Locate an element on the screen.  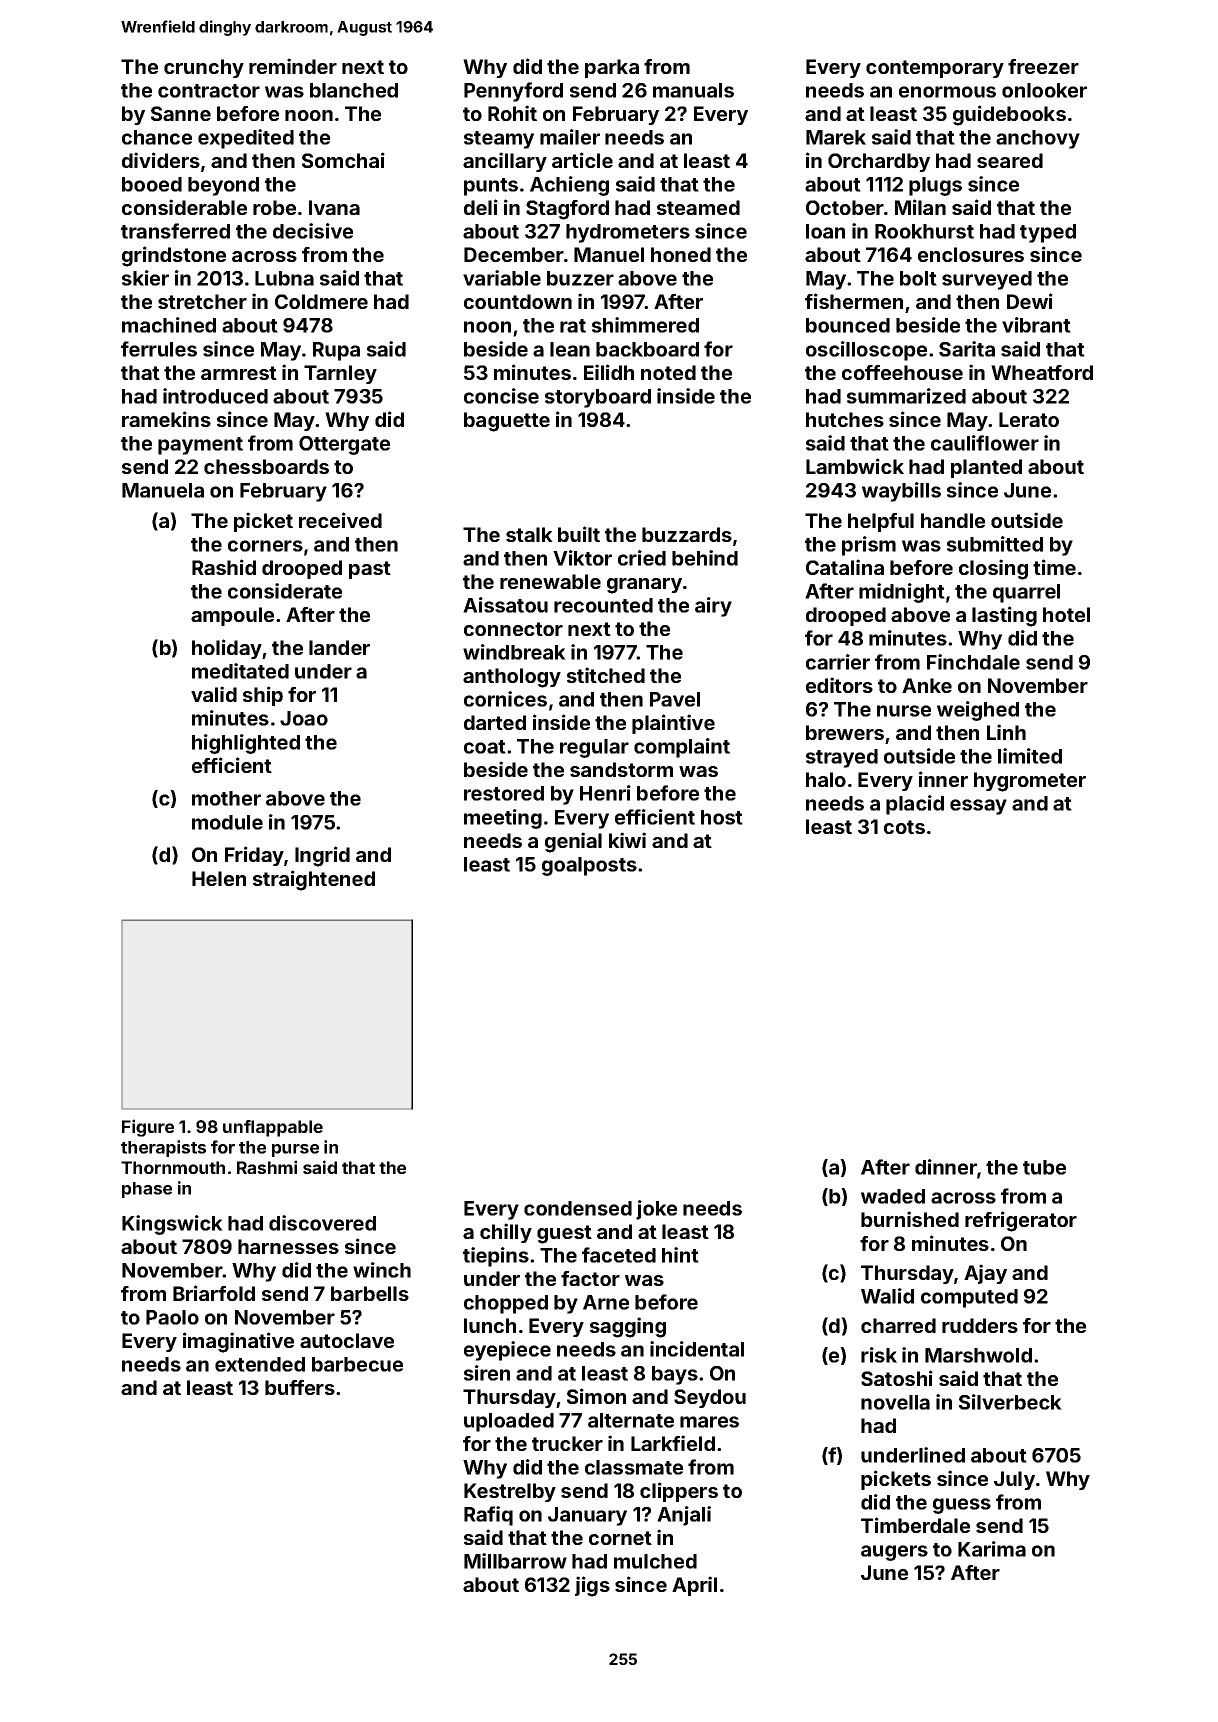
crunchy is located at coordinates (204, 68).
